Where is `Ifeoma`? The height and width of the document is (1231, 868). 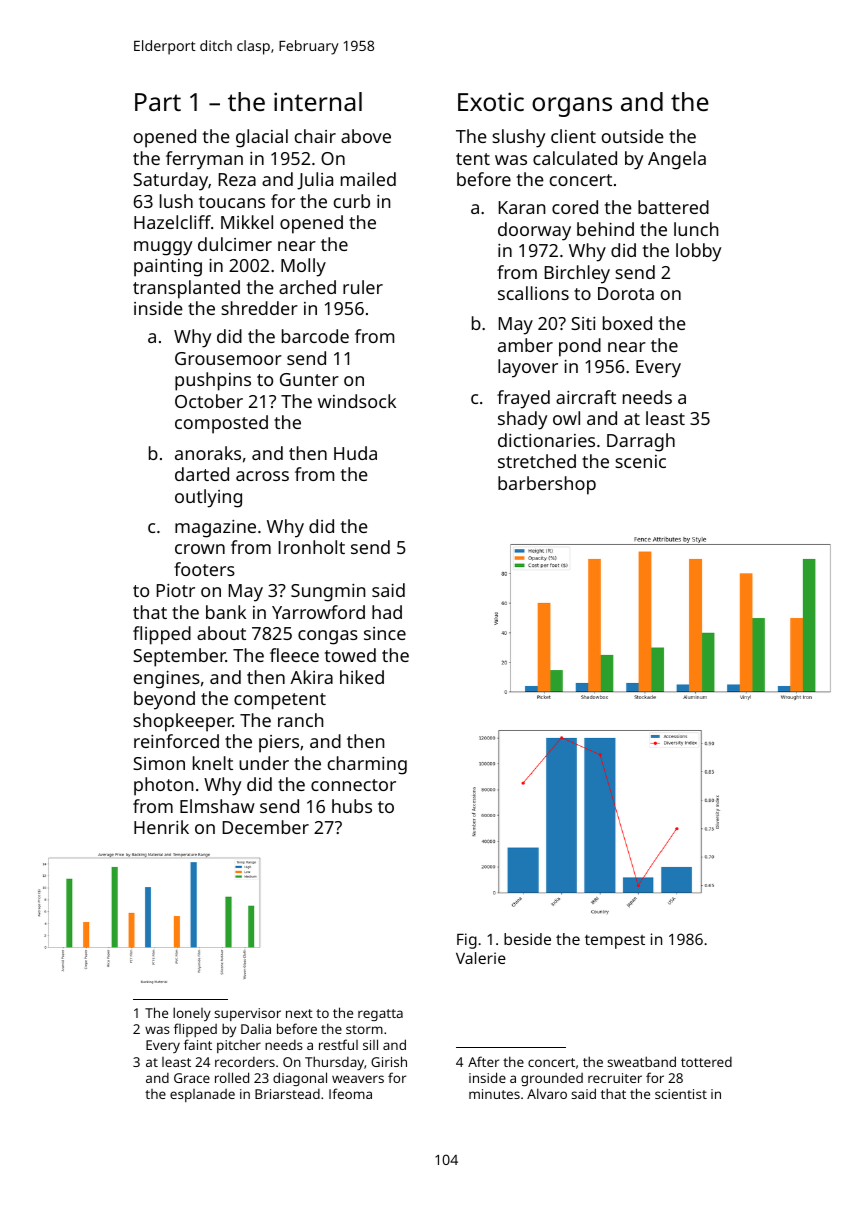
Ifeoma is located at coordinates (350, 1093).
